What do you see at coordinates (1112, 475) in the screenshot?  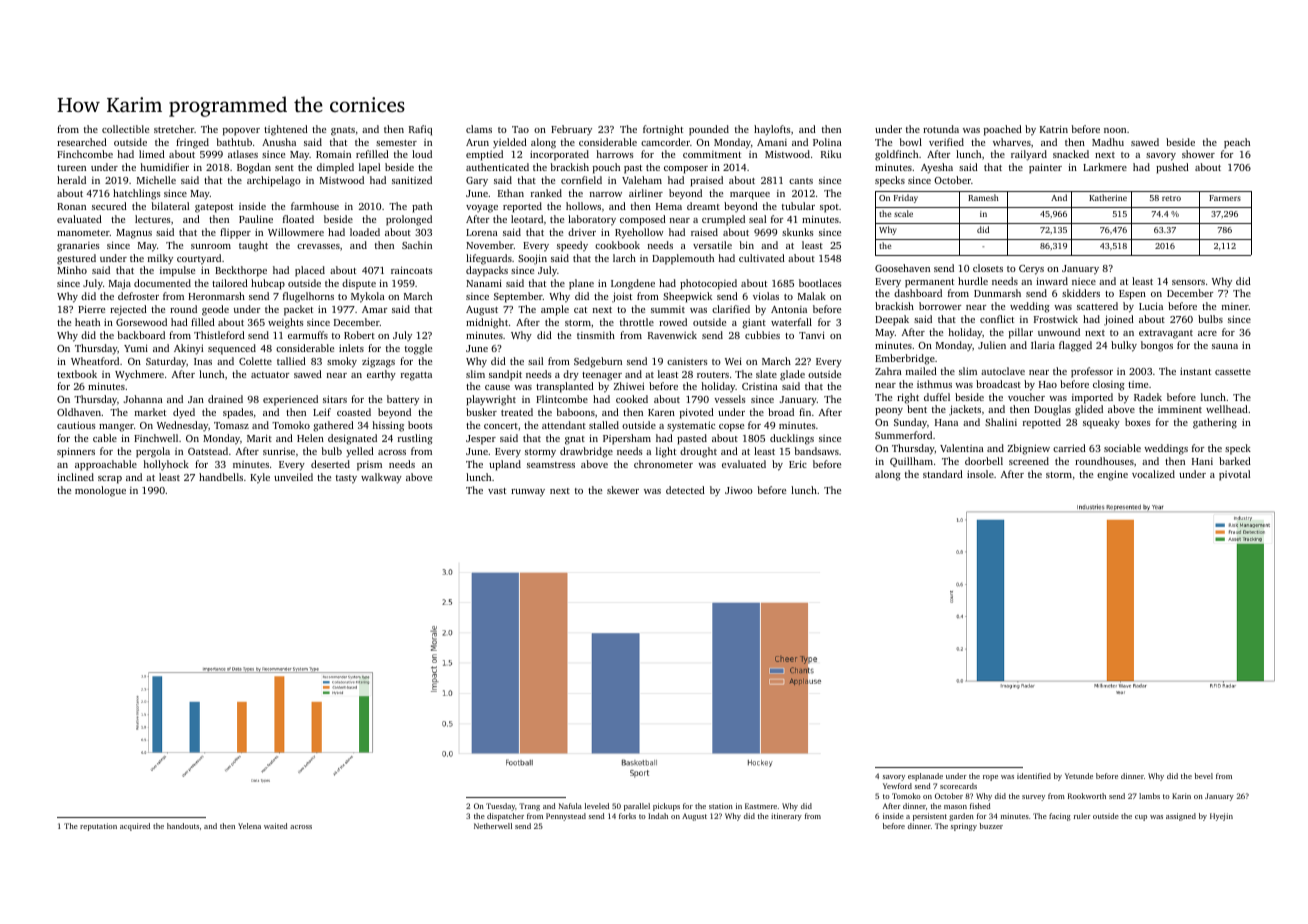 I see `engine` at bounding box center [1112, 475].
